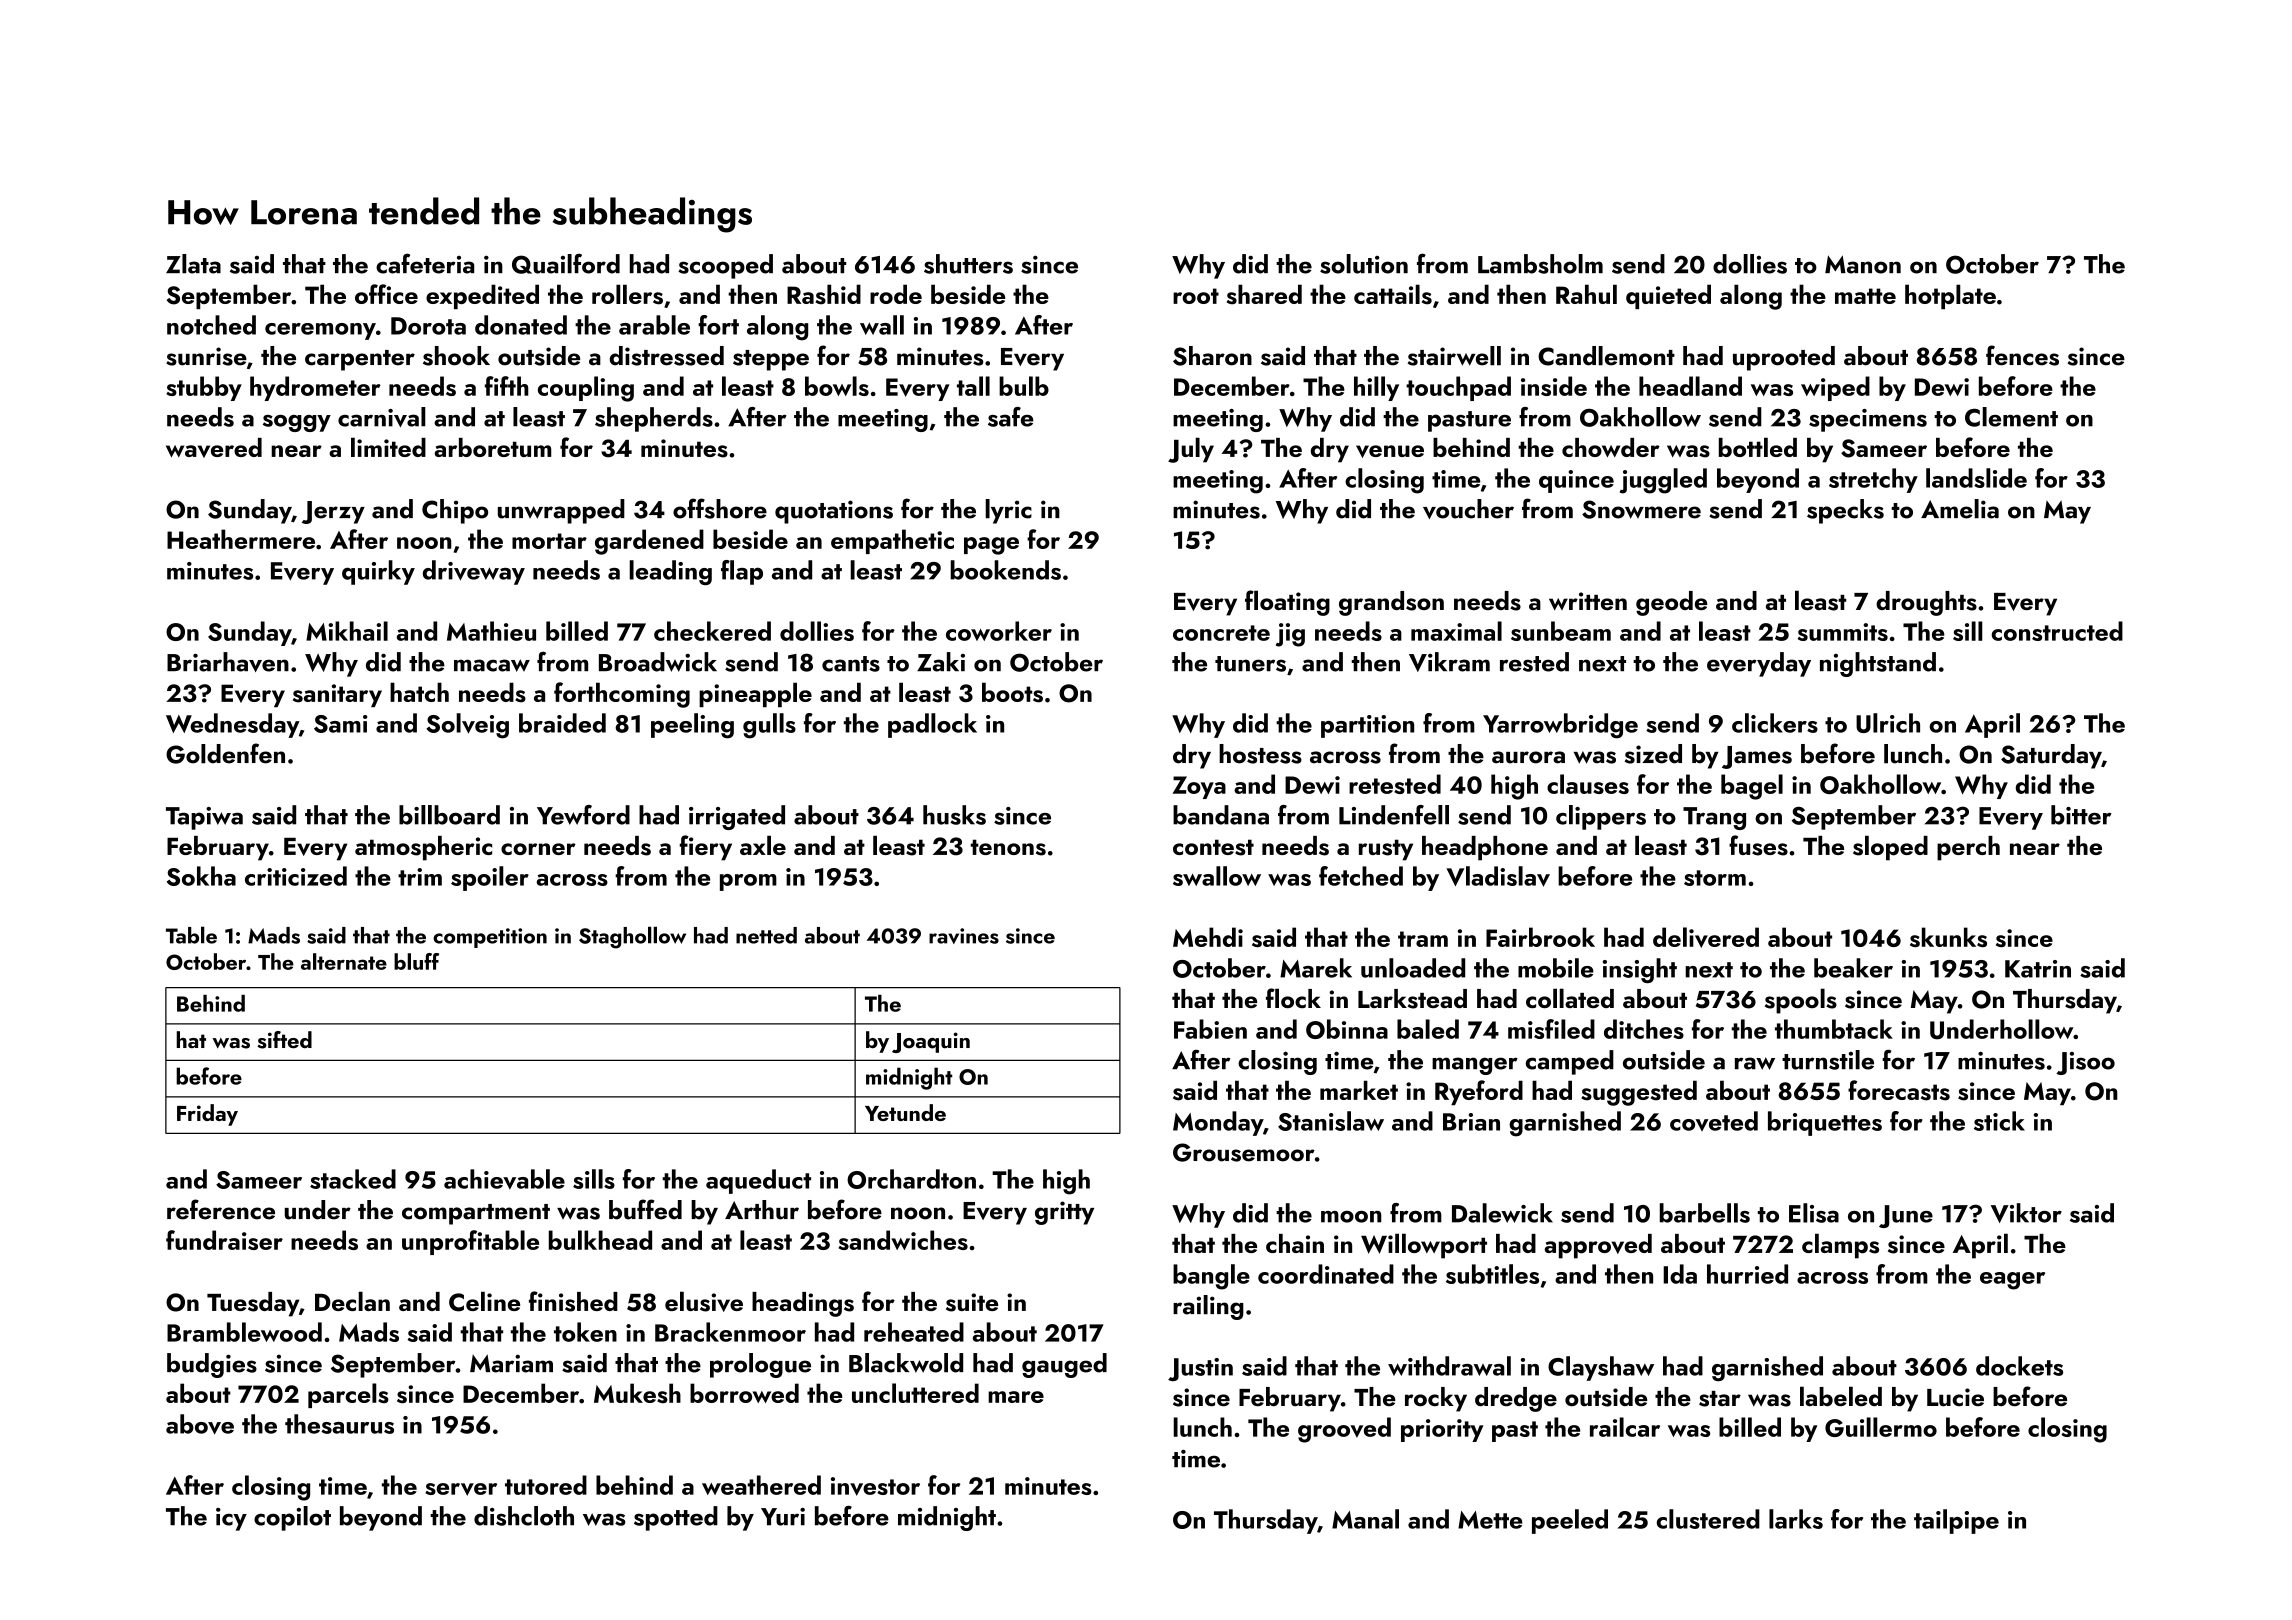 Image resolution: width=2292 pixels, height=1620 pixels. I want to click on alternate, so click(344, 961).
